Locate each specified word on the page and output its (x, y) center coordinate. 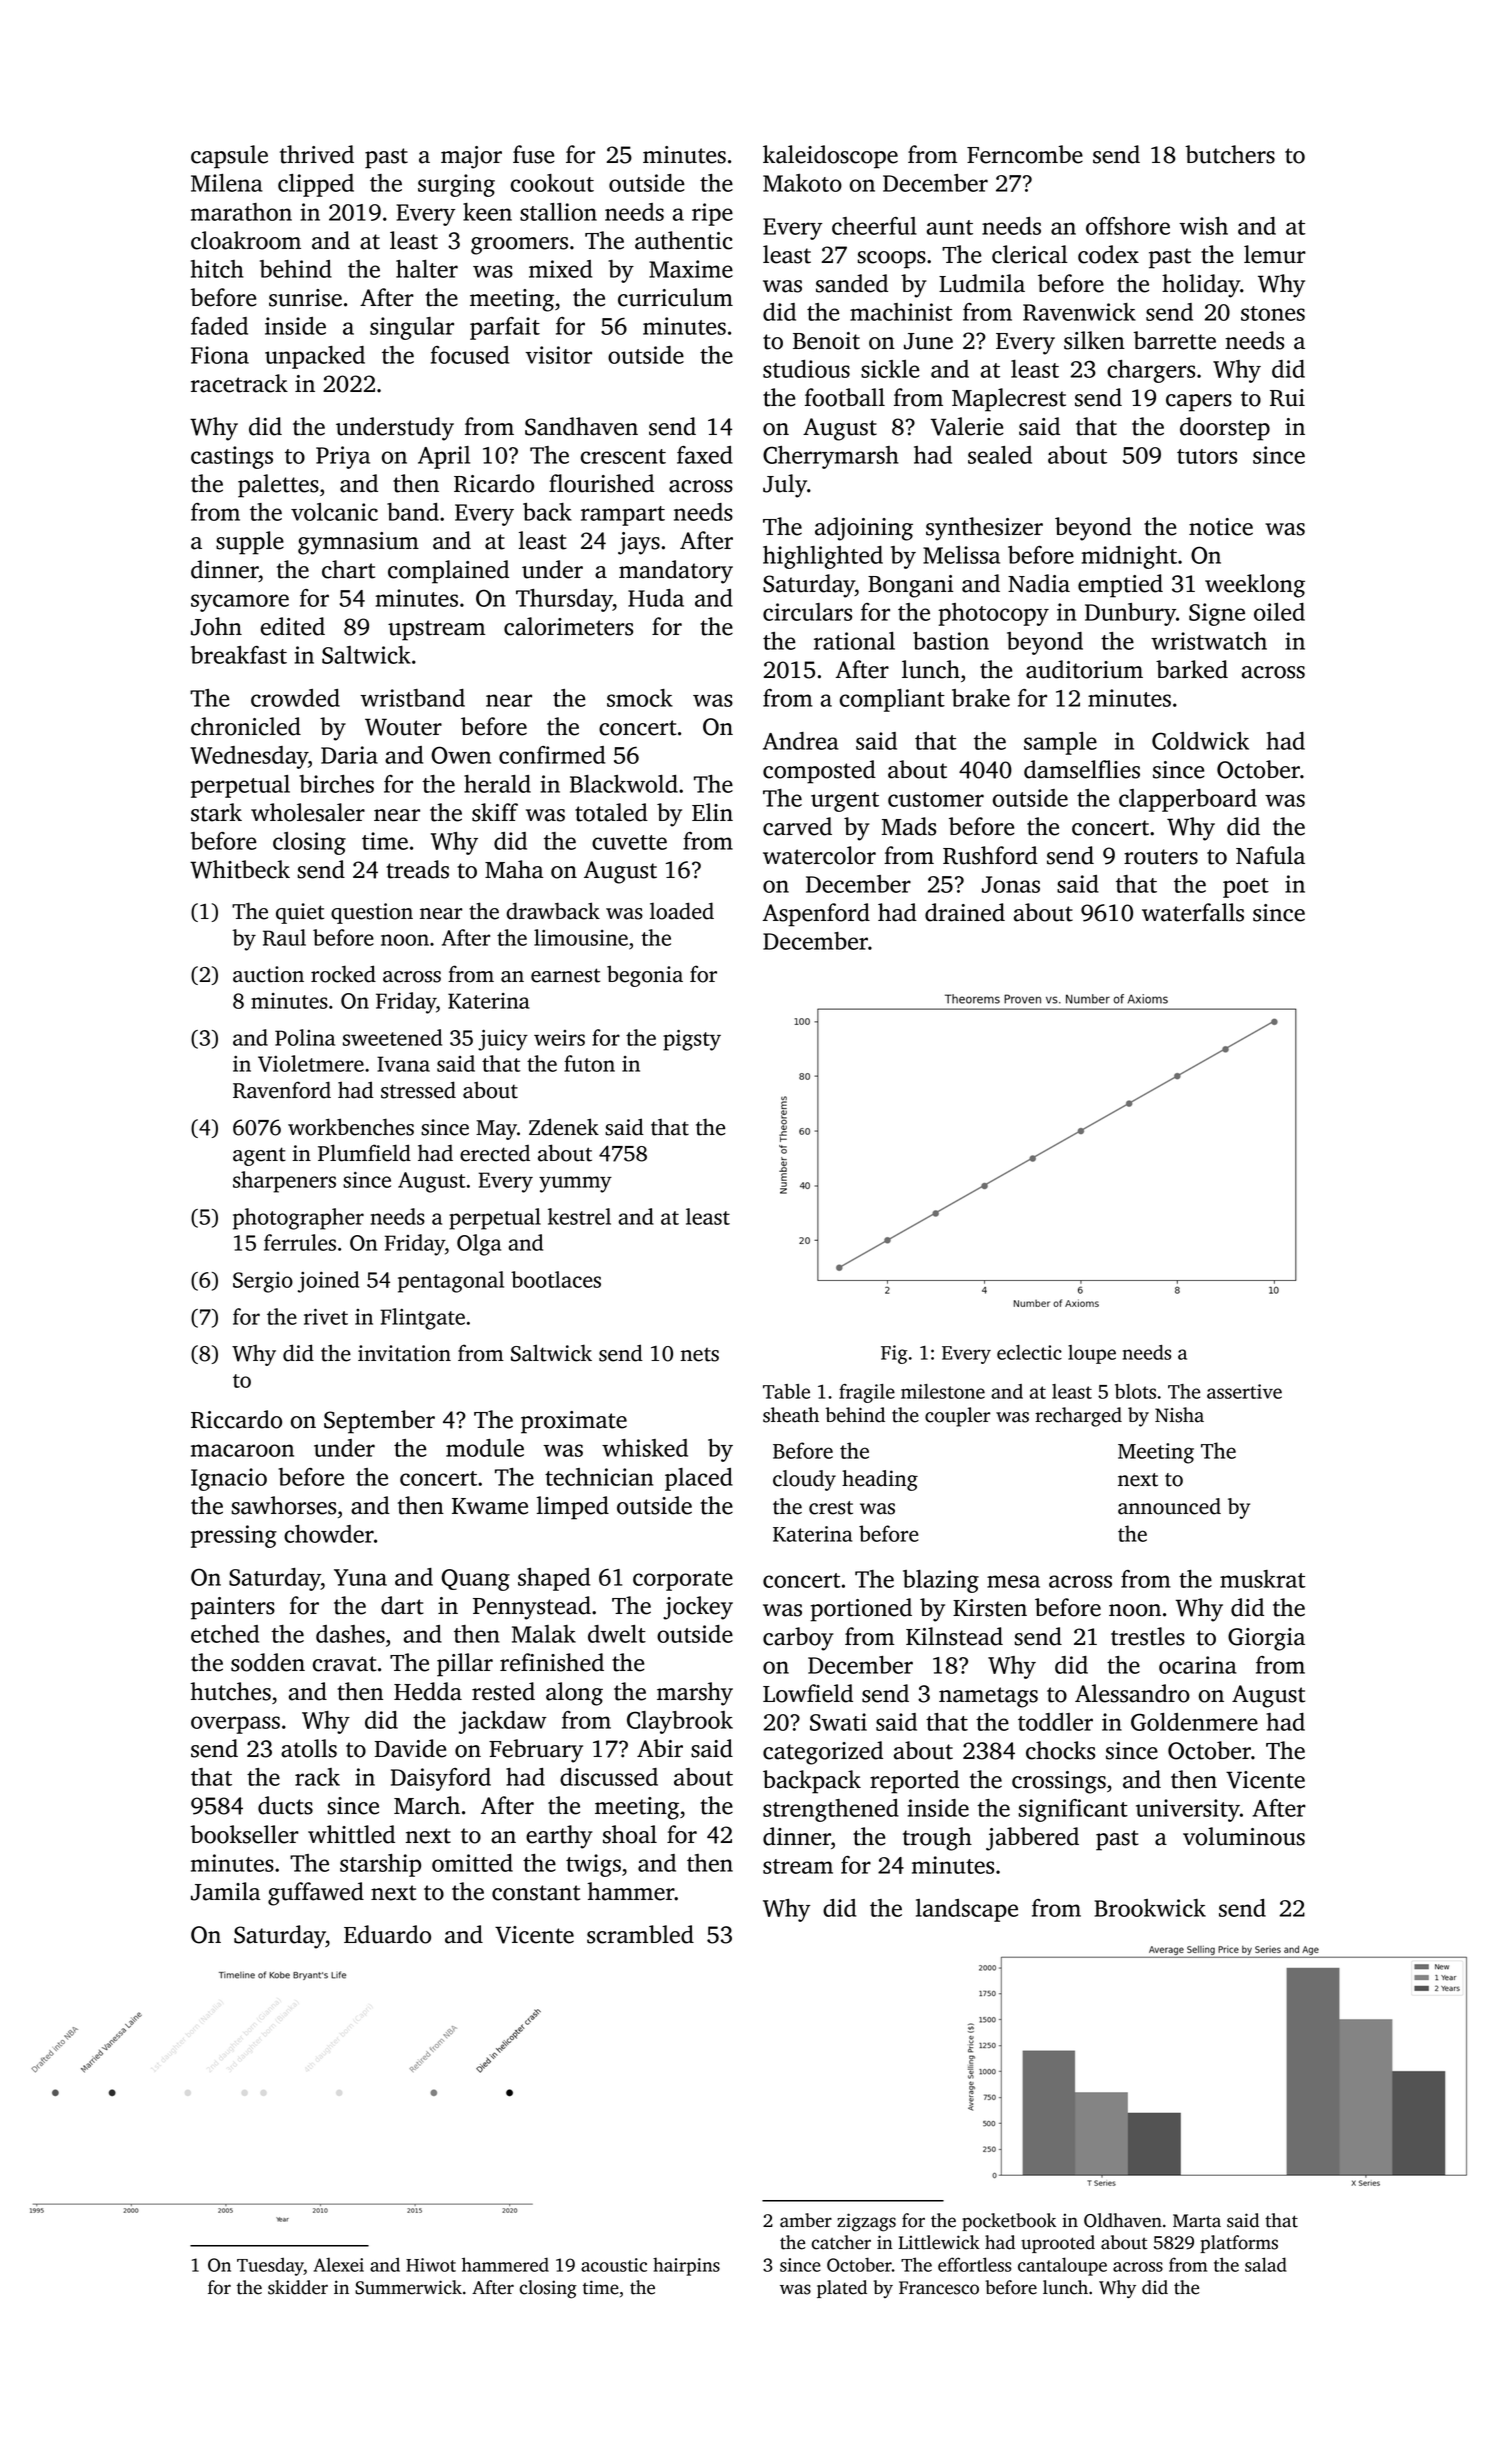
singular (412, 328)
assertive (1244, 1391)
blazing (941, 1581)
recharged (1078, 1417)
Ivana (403, 1064)
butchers (1230, 154)
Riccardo (236, 1419)
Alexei (339, 2264)
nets (700, 1355)
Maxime (691, 269)
